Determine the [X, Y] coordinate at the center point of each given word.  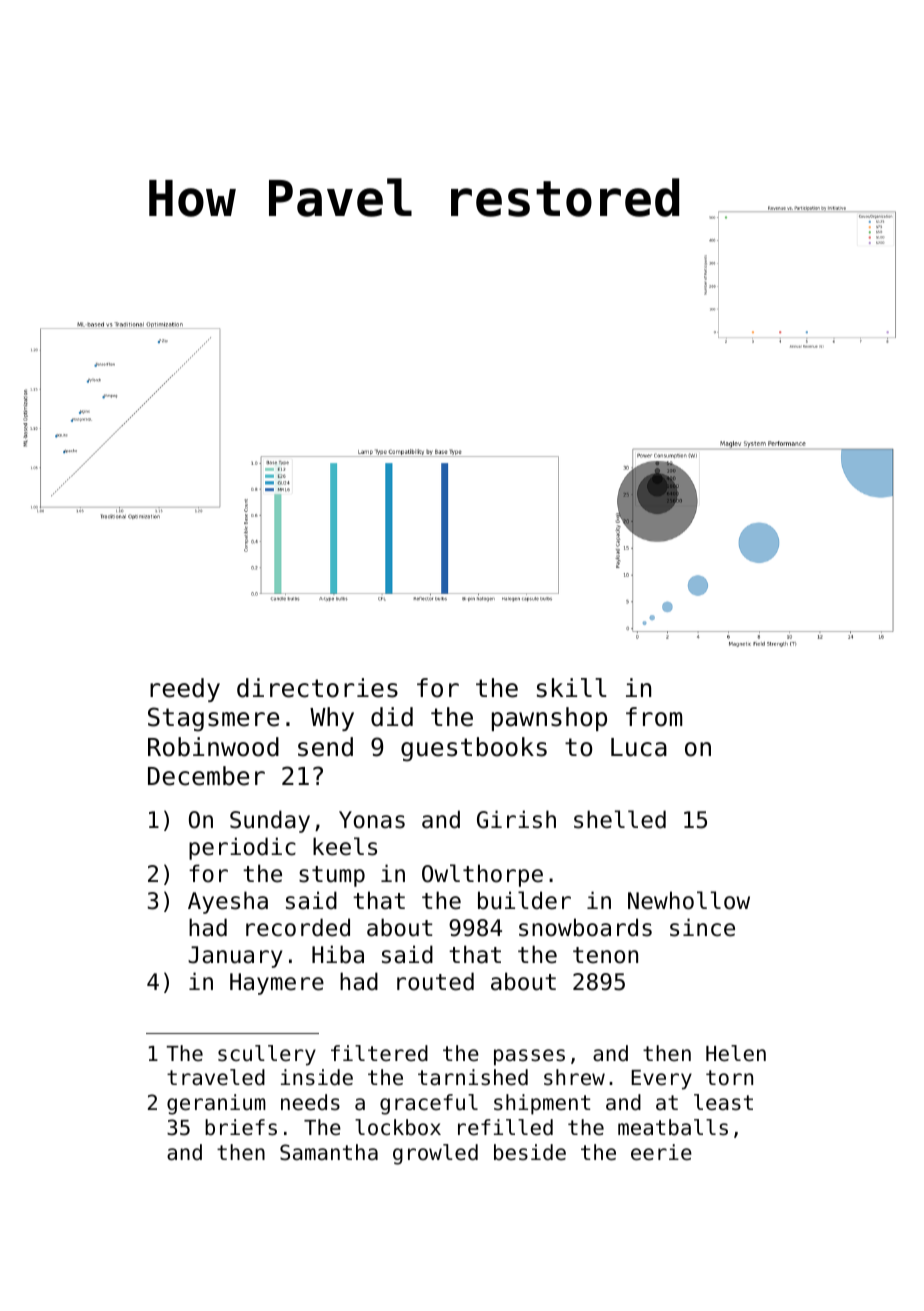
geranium [216, 1104]
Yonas [372, 820]
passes [529, 1057]
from [654, 717]
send [325, 747]
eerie [661, 1152]
